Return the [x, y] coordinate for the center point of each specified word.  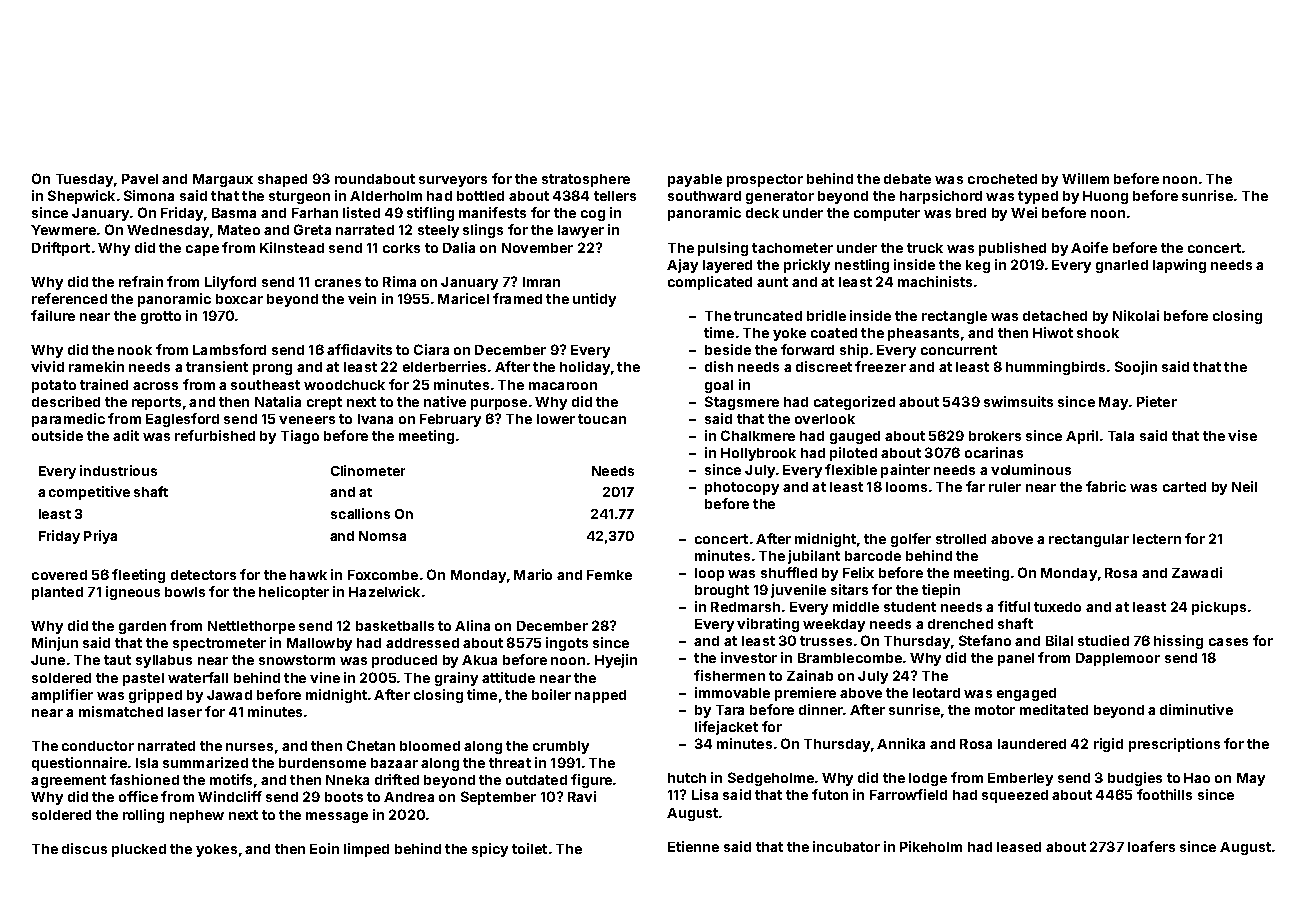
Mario [533, 574]
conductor [98, 746]
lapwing [1179, 266]
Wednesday [168, 231]
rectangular [1089, 540]
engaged [1026, 694]
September [498, 798]
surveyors [453, 181]
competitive [89, 493]
